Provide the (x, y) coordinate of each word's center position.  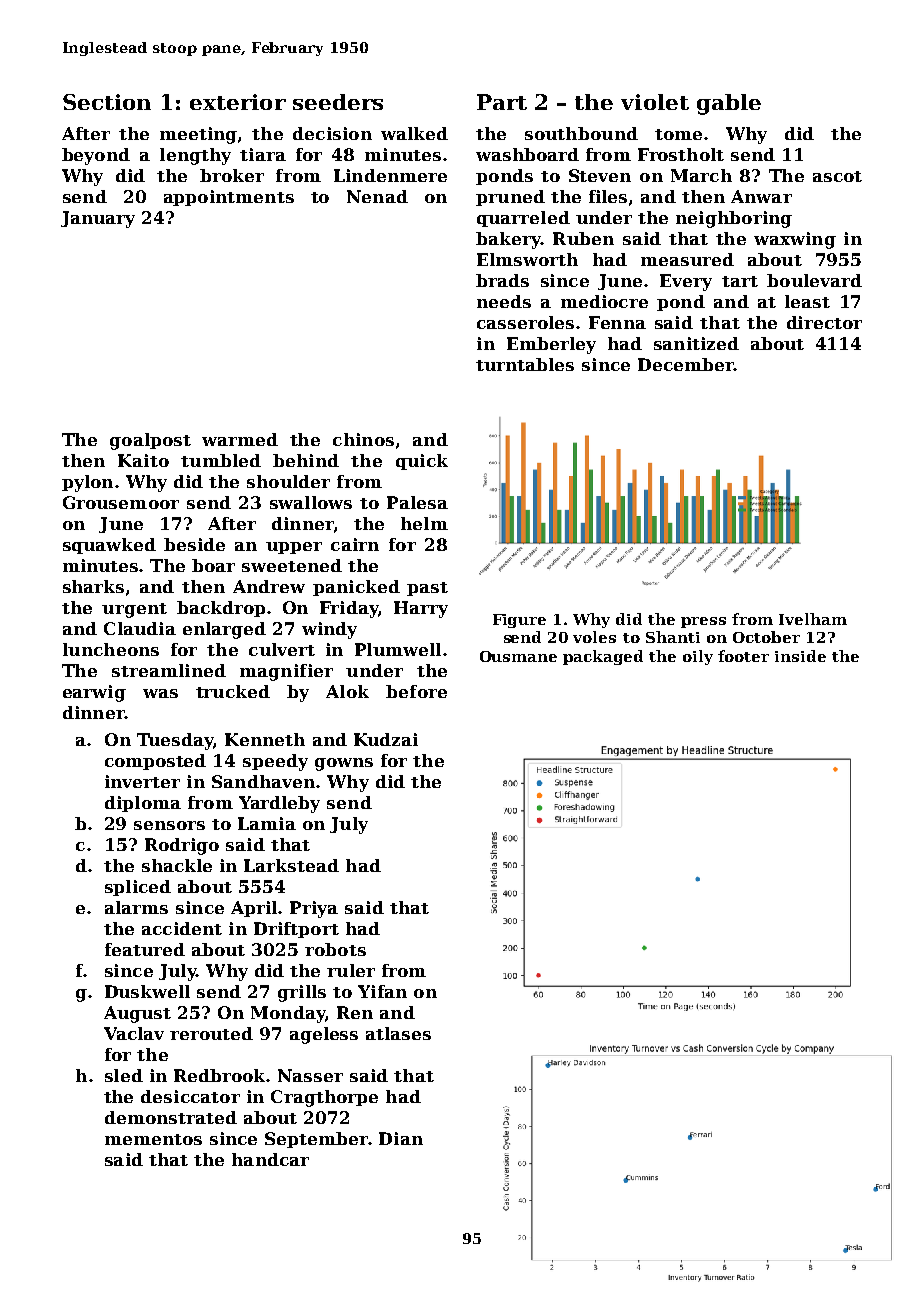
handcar (270, 1159)
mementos (153, 1139)
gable (729, 104)
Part (502, 102)
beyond (96, 156)
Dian (401, 1138)
